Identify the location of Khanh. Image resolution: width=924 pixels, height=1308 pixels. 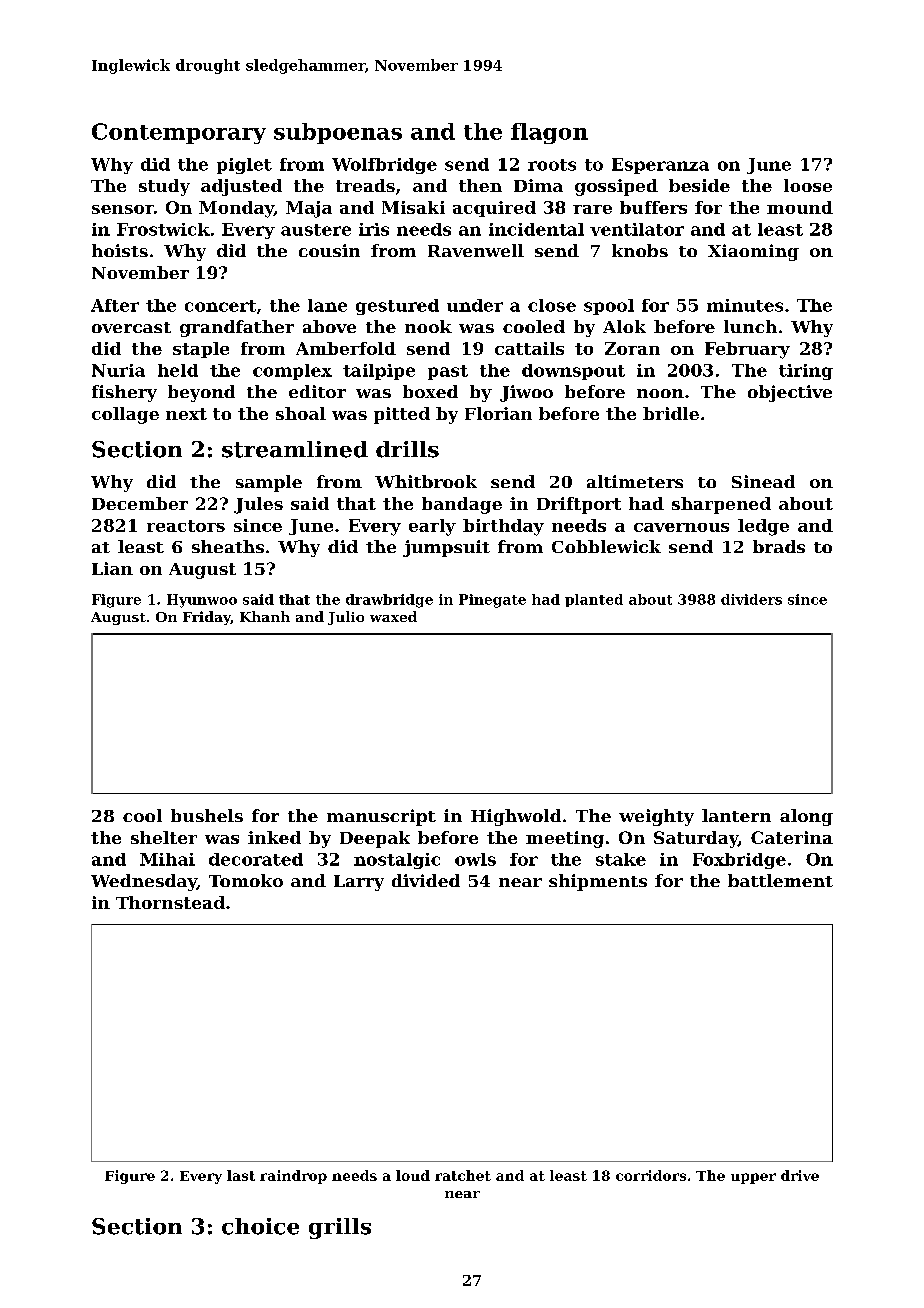
(265, 616).
